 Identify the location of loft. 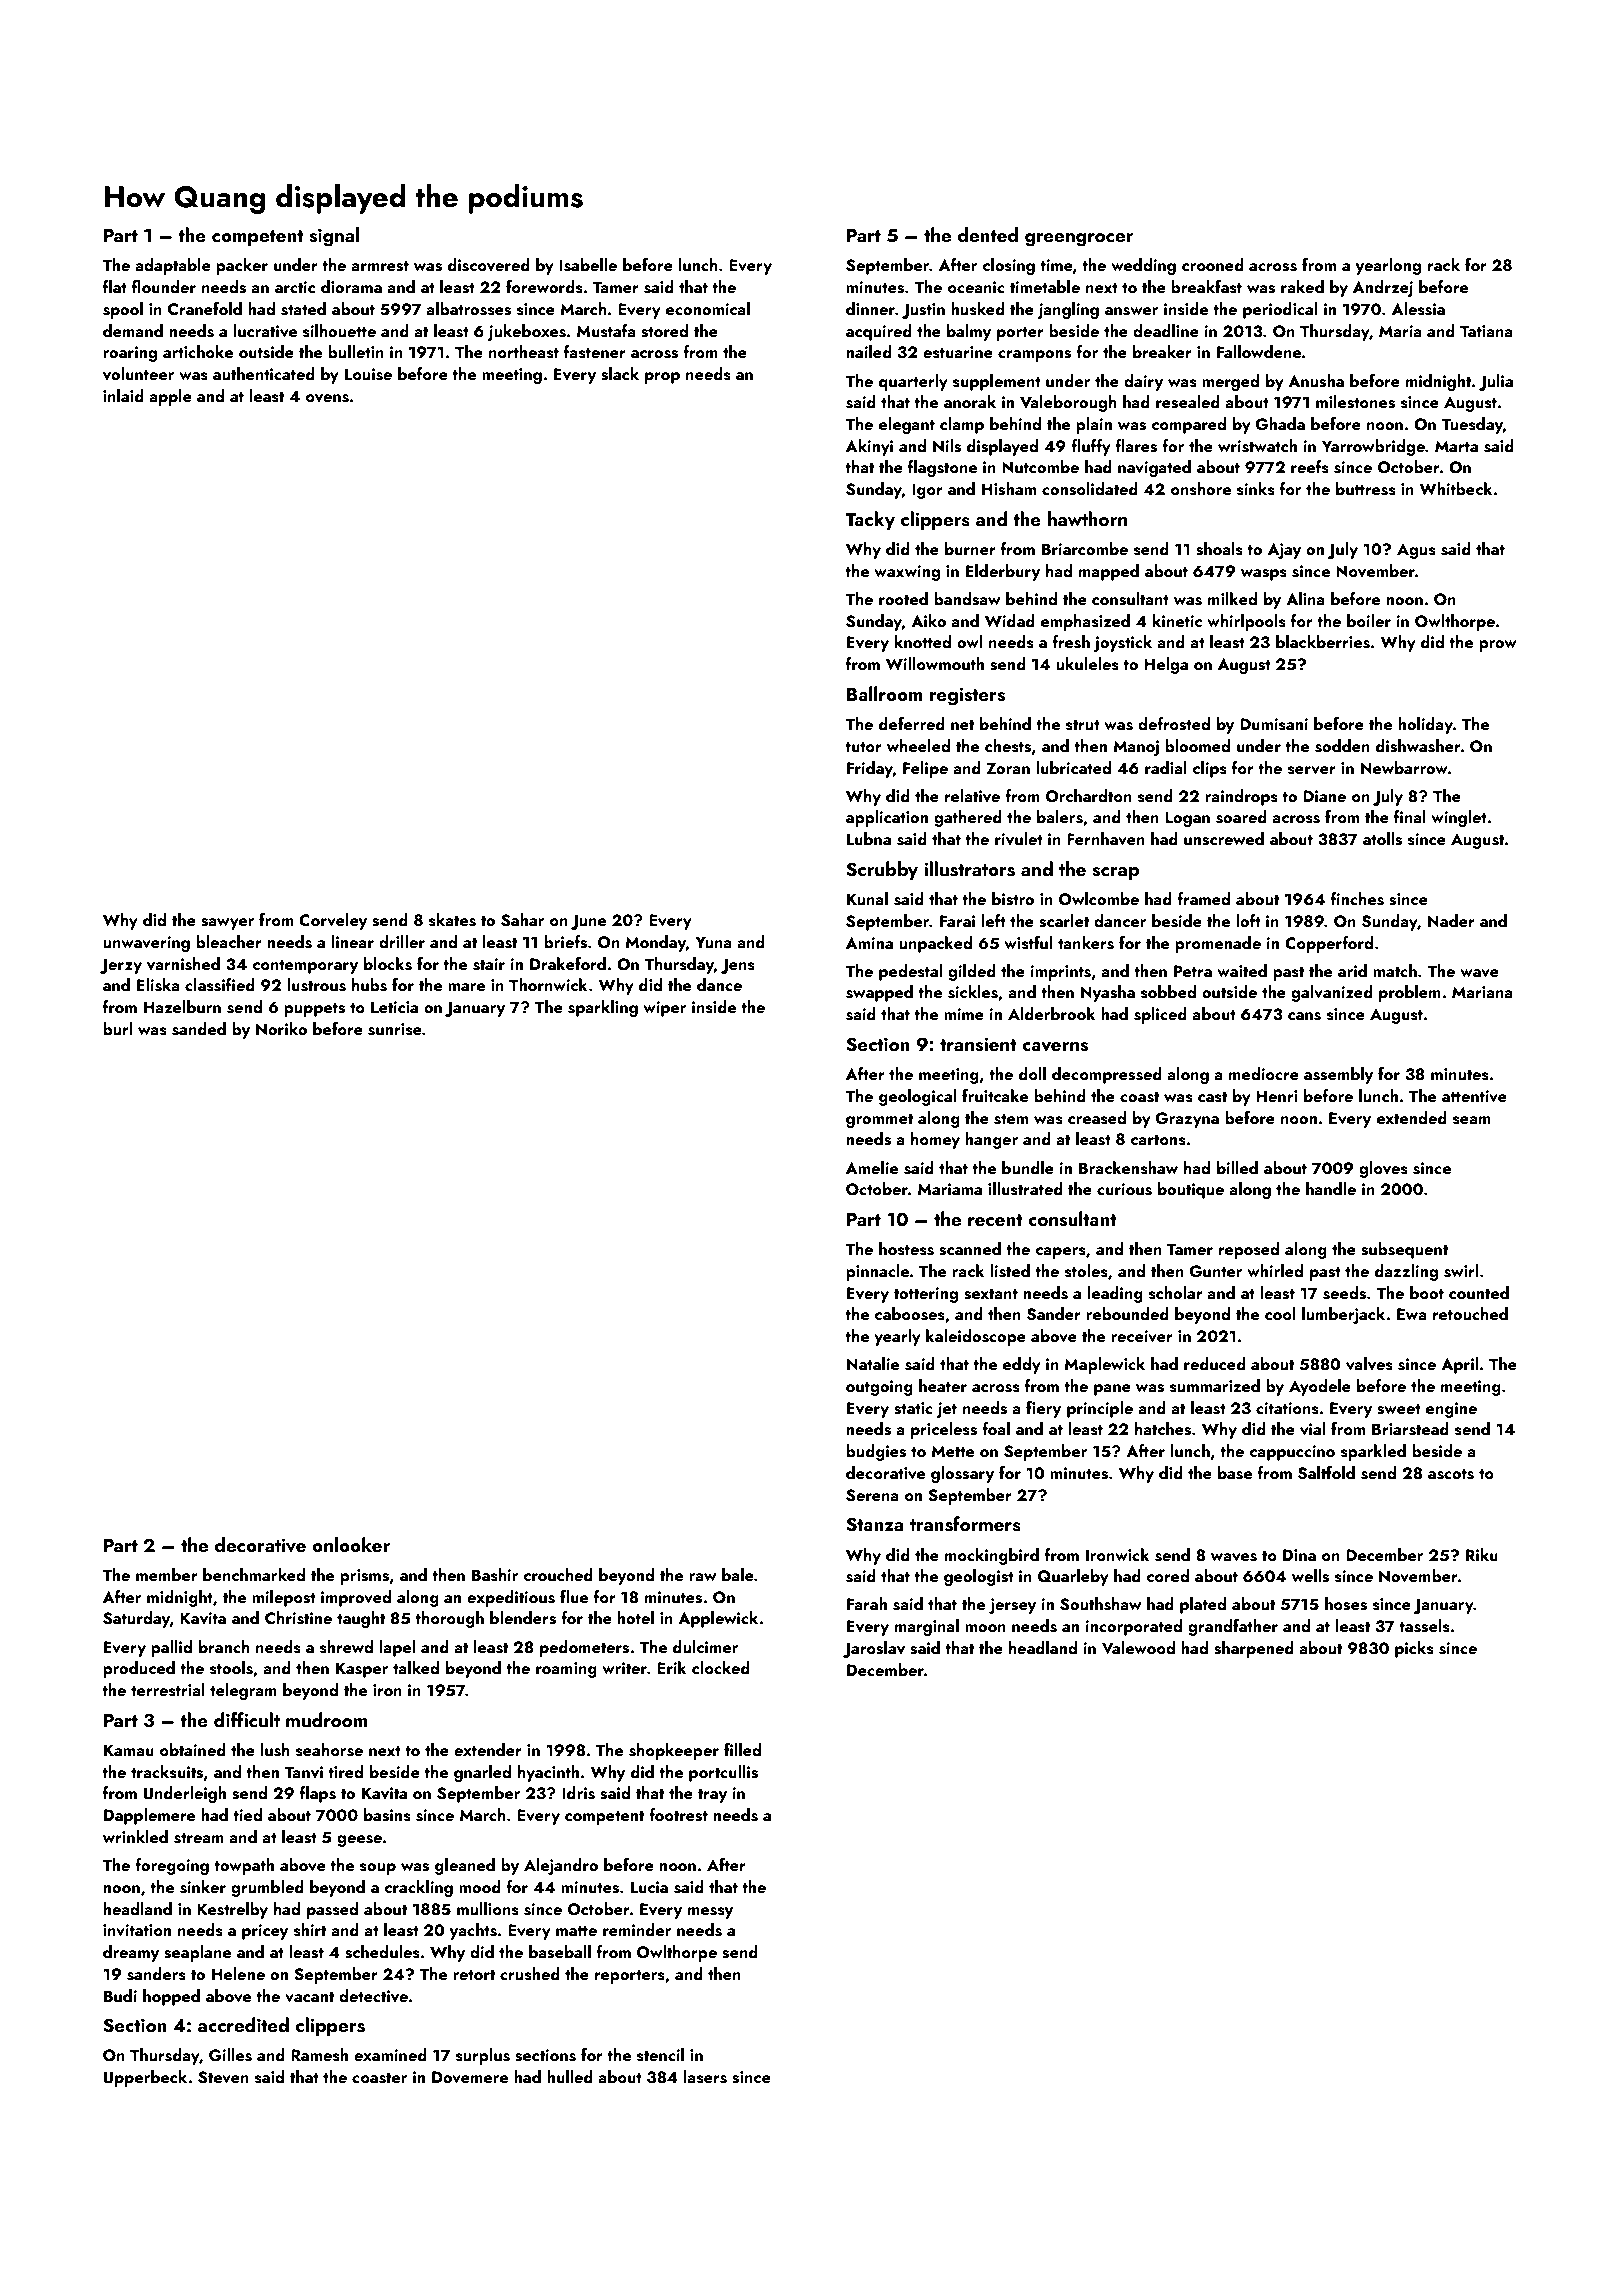
(1248, 920).
